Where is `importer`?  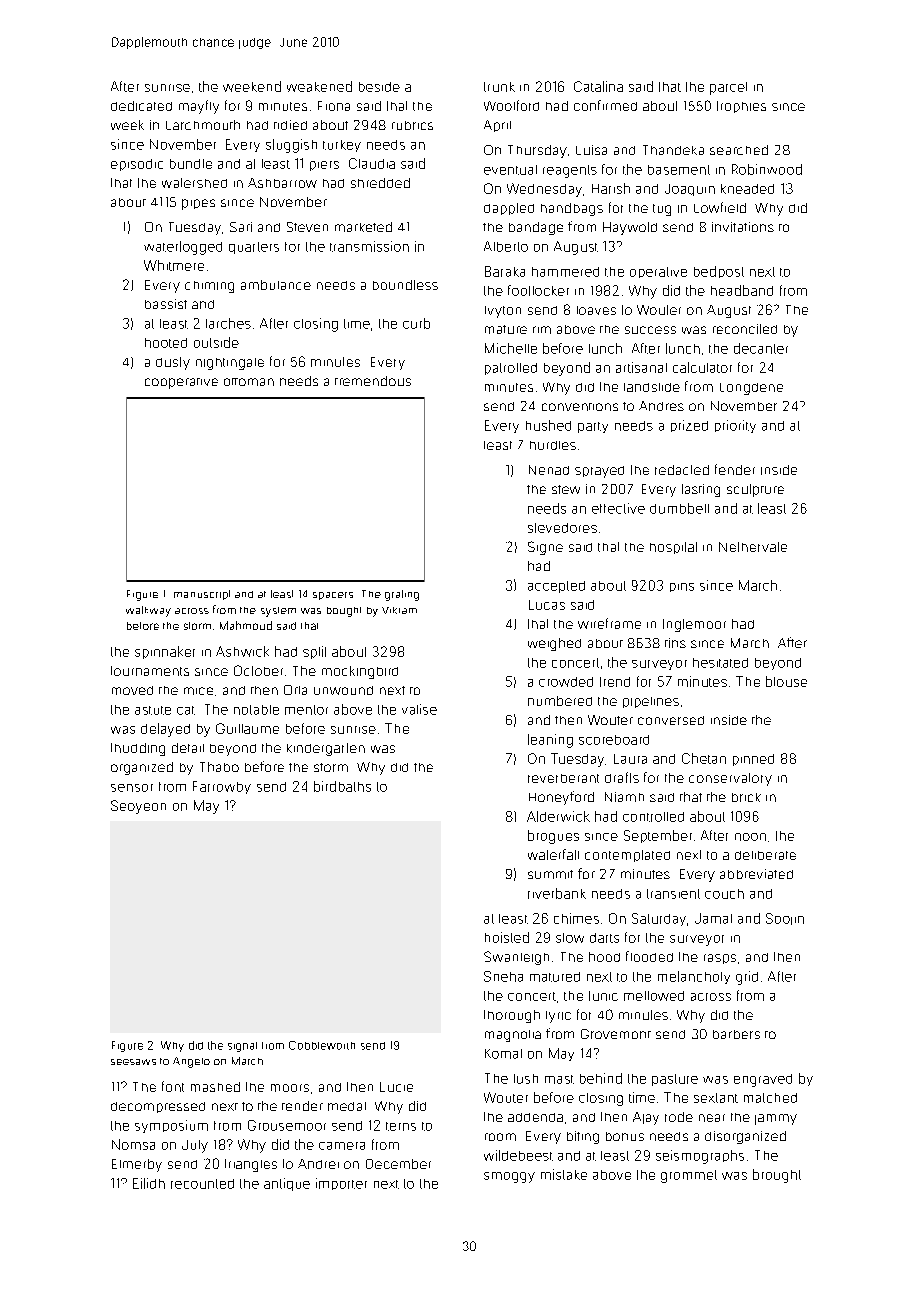 importer is located at coordinates (341, 1184).
